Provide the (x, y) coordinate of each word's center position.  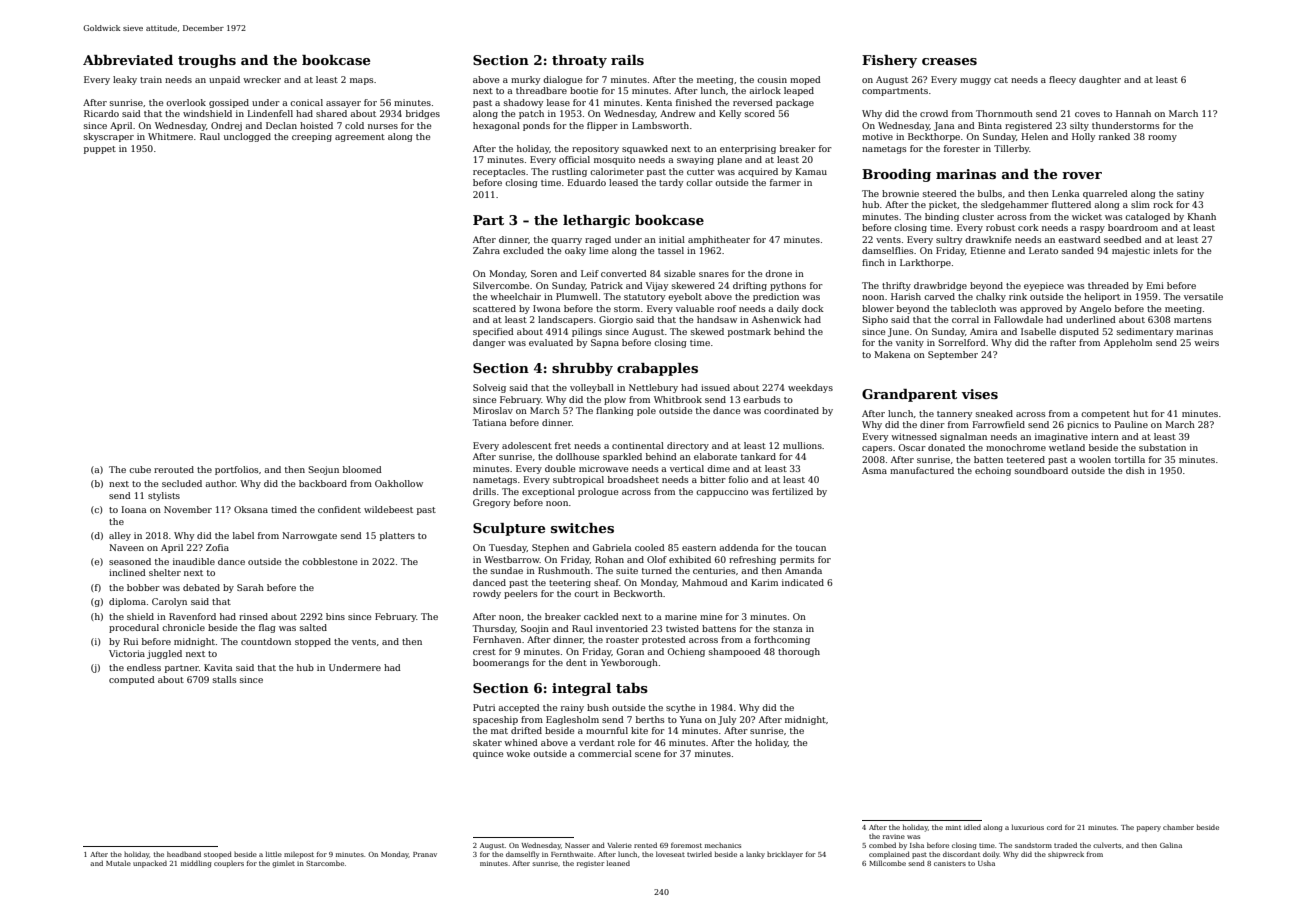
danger (489, 343)
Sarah (250, 587)
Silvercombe (501, 285)
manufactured (922, 470)
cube (140, 469)
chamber (1178, 827)
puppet (100, 150)
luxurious (1028, 827)
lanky (755, 855)
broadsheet (633, 479)
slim (1140, 204)
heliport (1102, 297)
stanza (788, 629)
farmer (785, 182)
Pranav (425, 854)
